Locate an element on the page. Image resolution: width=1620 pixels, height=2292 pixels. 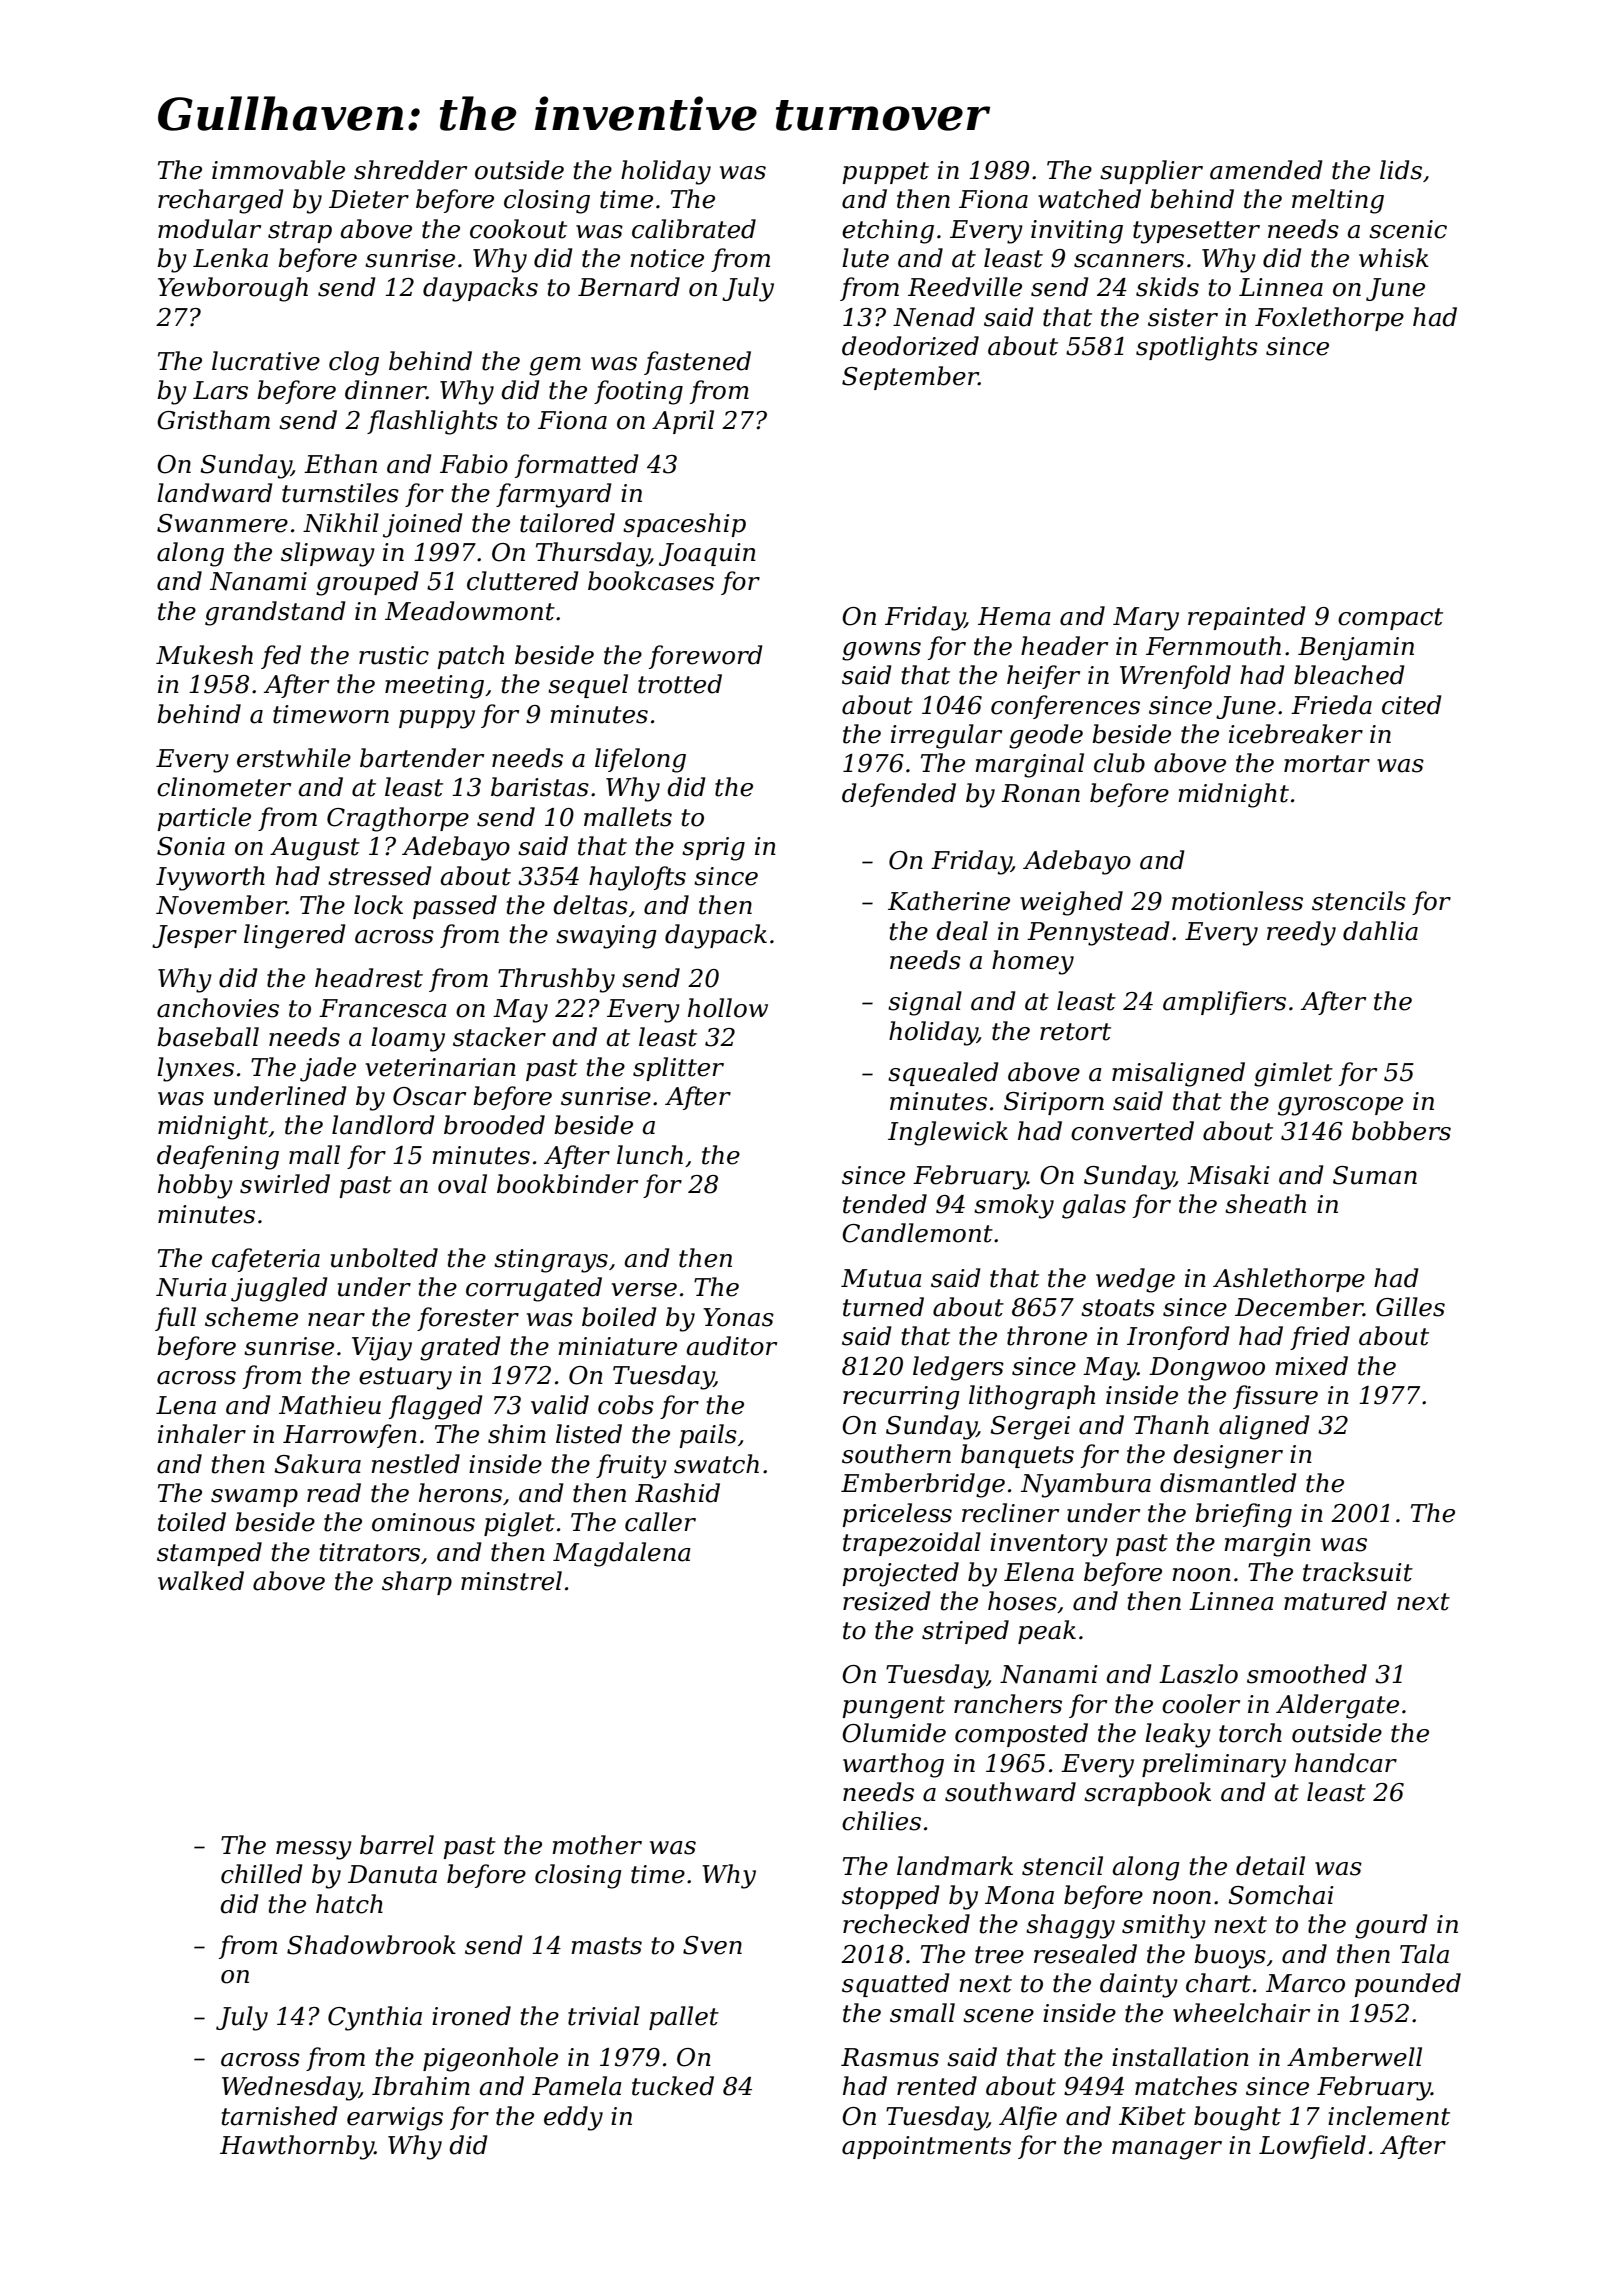
Lowfield is located at coordinates (1312, 2147).
